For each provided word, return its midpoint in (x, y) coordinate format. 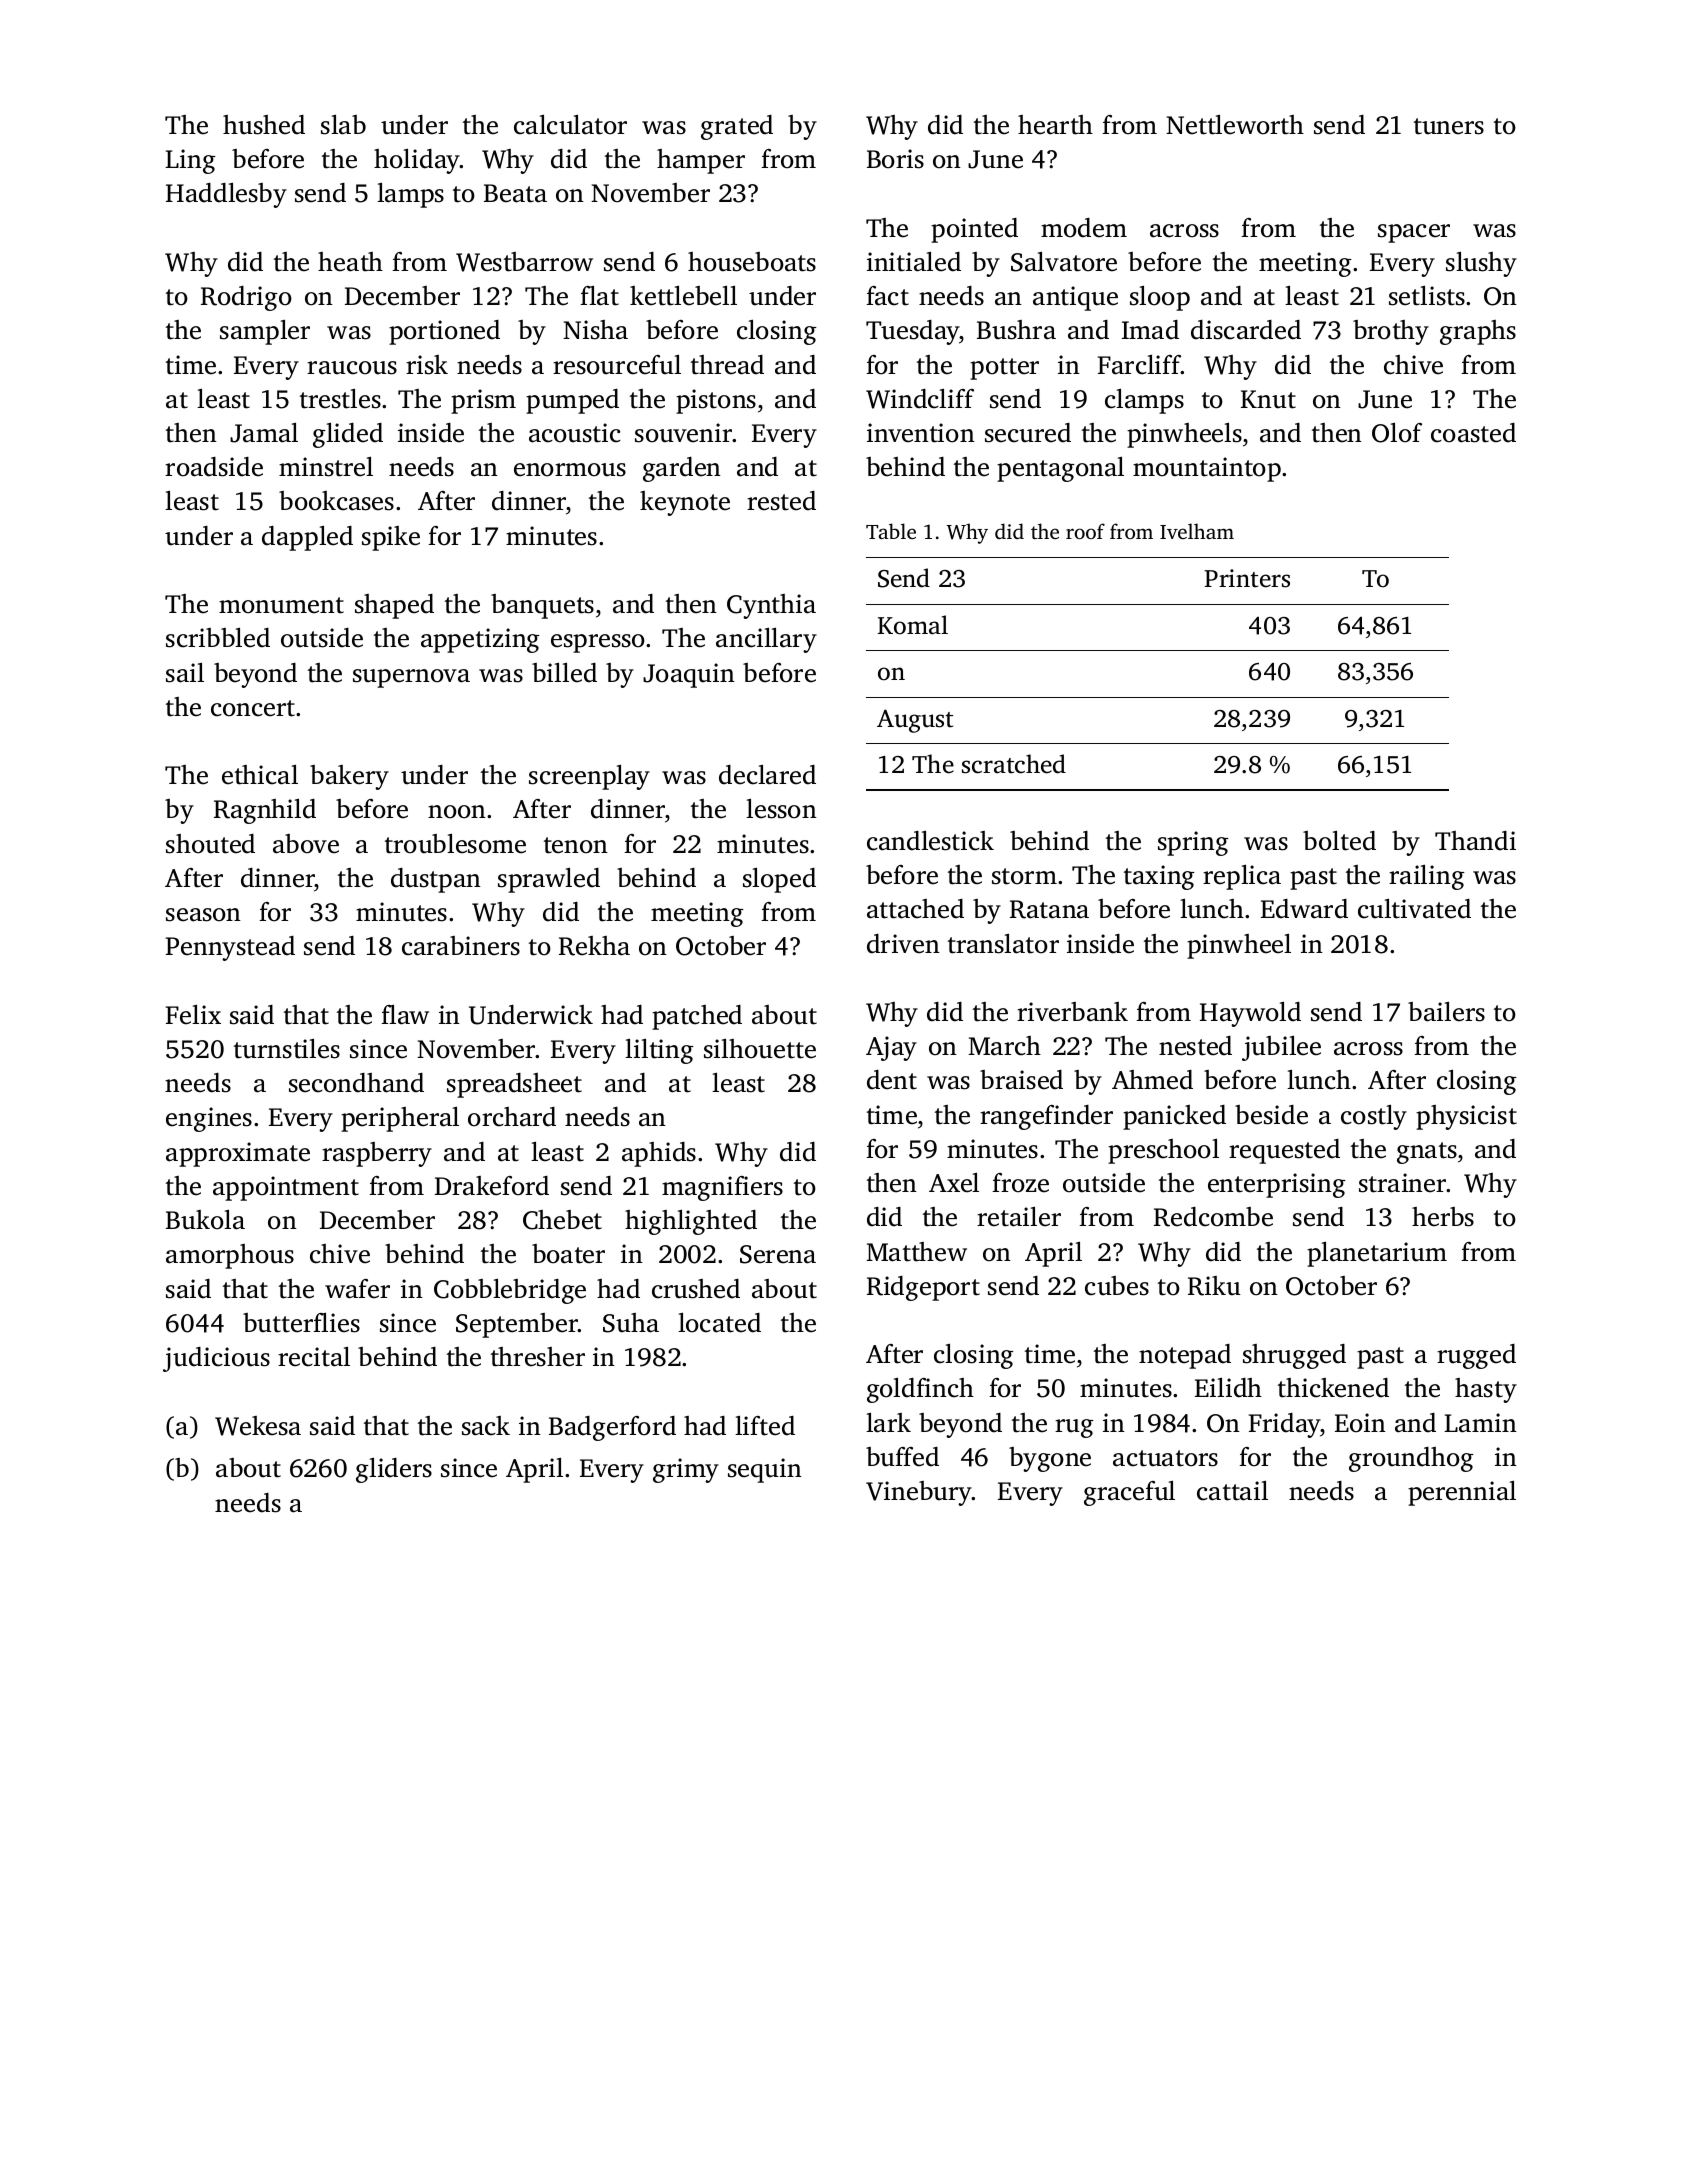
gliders (394, 1470)
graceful (1129, 1493)
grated (737, 127)
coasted (1473, 433)
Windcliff (920, 399)
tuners (1449, 126)
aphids (659, 1154)
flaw (405, 1015)
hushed (264, 125)
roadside (214, 467)
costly (1374, 1117)
